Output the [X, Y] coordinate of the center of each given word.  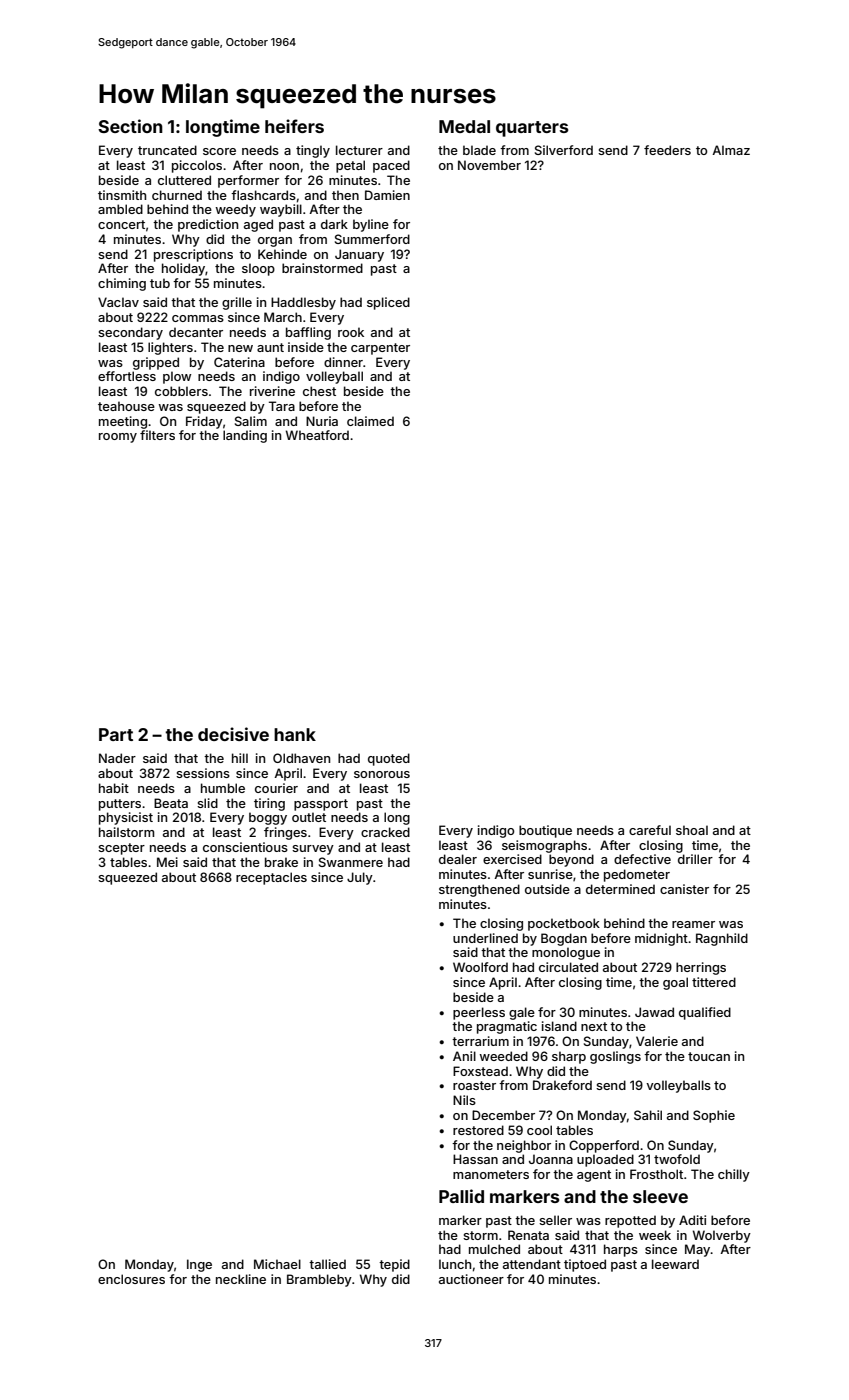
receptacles [271, 878]
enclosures [131, 1279]
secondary [130, 333]
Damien [387, 195]
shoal [692, 830]
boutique [545, 831]
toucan [709, 1056]
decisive [233, 734]
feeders [667, 150]
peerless [479, 1013]
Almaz [731, 150]
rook [351, 332]
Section [130, 126]
